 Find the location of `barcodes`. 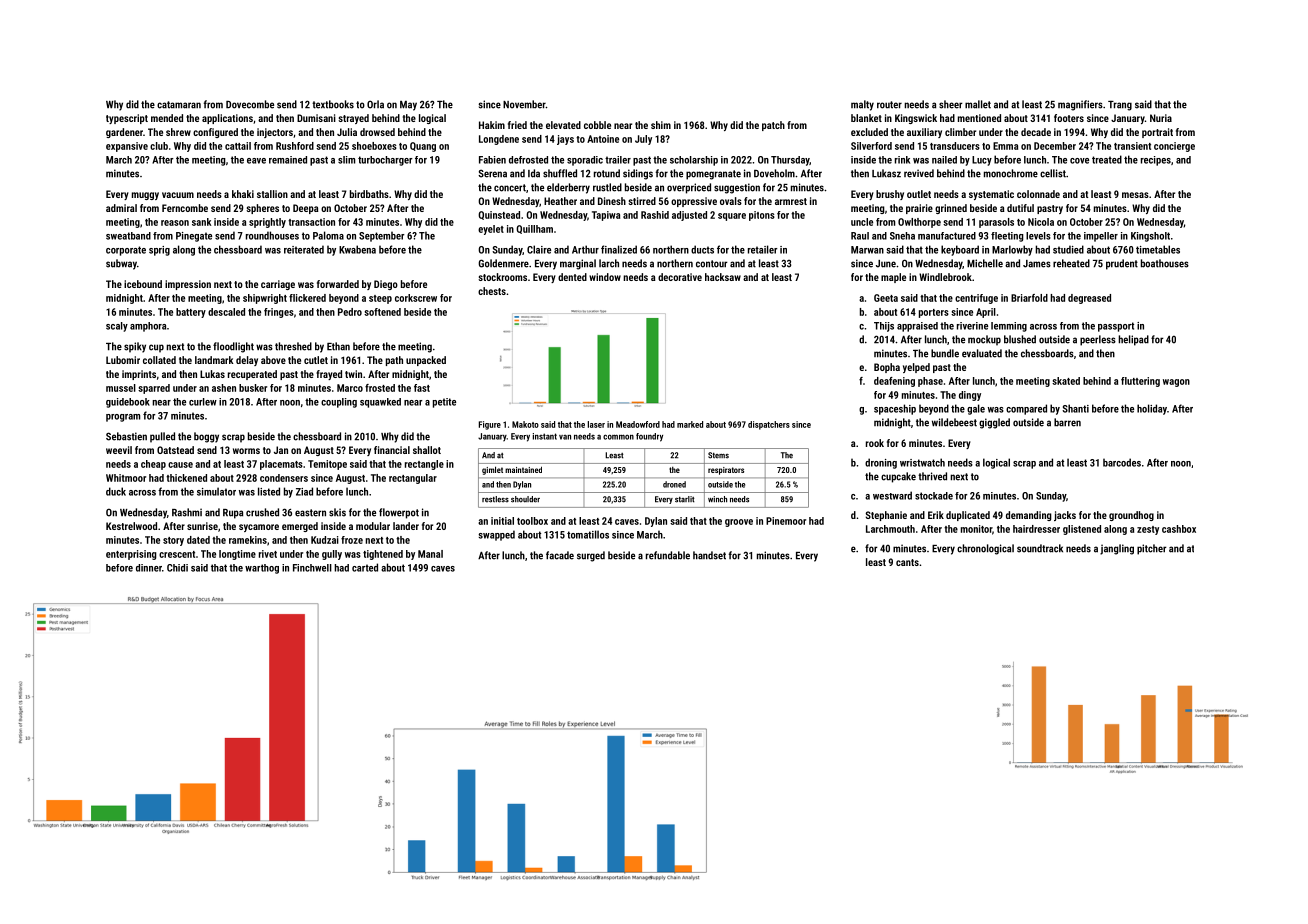

barcodes is located at coordinates (1122, 462).
